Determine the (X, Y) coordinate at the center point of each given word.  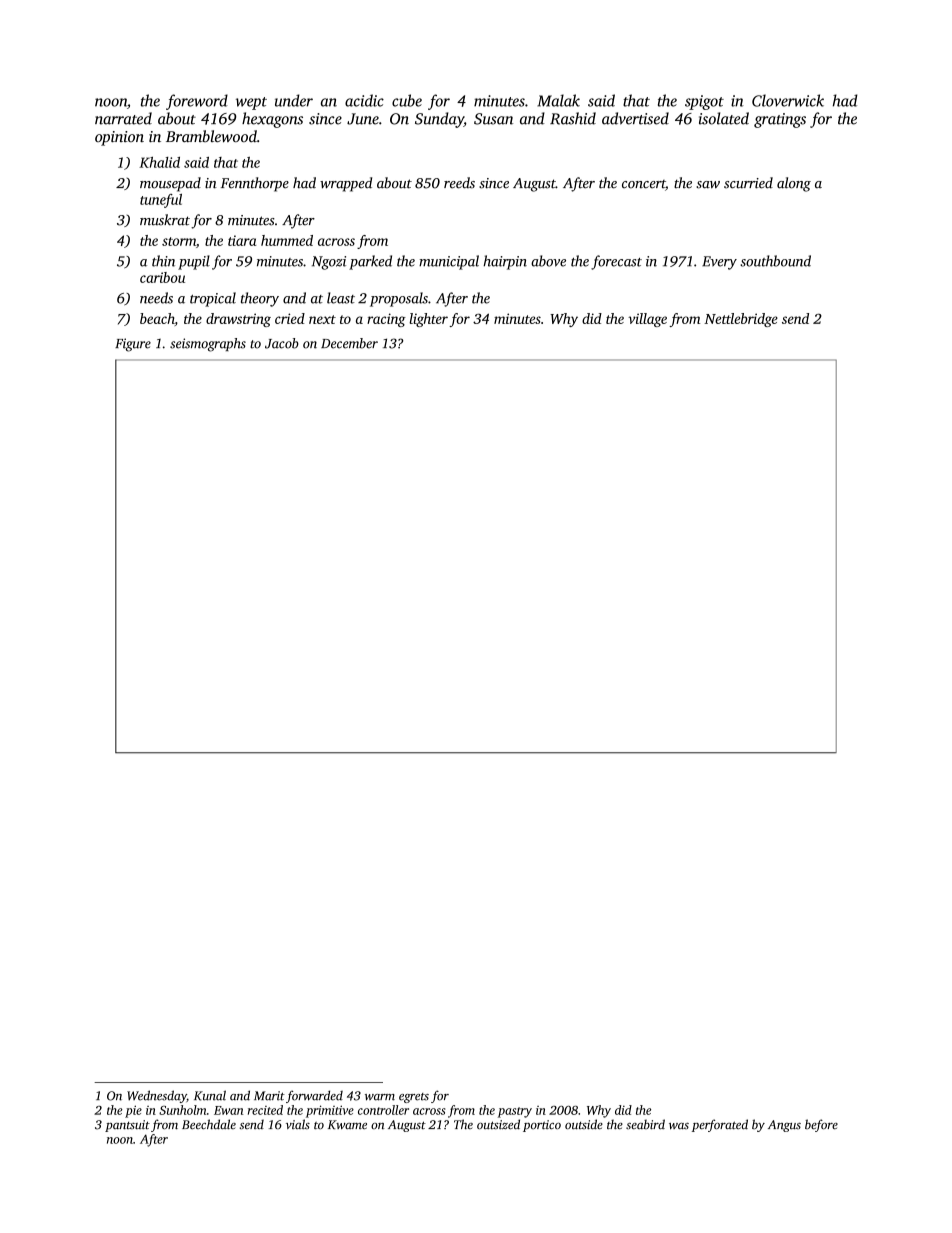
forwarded (314, 1096)
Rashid (573, 118)
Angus (784, 1126)
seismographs (208, 345)
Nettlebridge (741, 320)
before (821, 1125)
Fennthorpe (255, 184)
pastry (515, 1112)
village (647, 320)
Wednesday (157, 1096)
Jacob (282, 343)
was (679, 1126)
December (349, 343)
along (794, 184)
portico (542, 1126)
